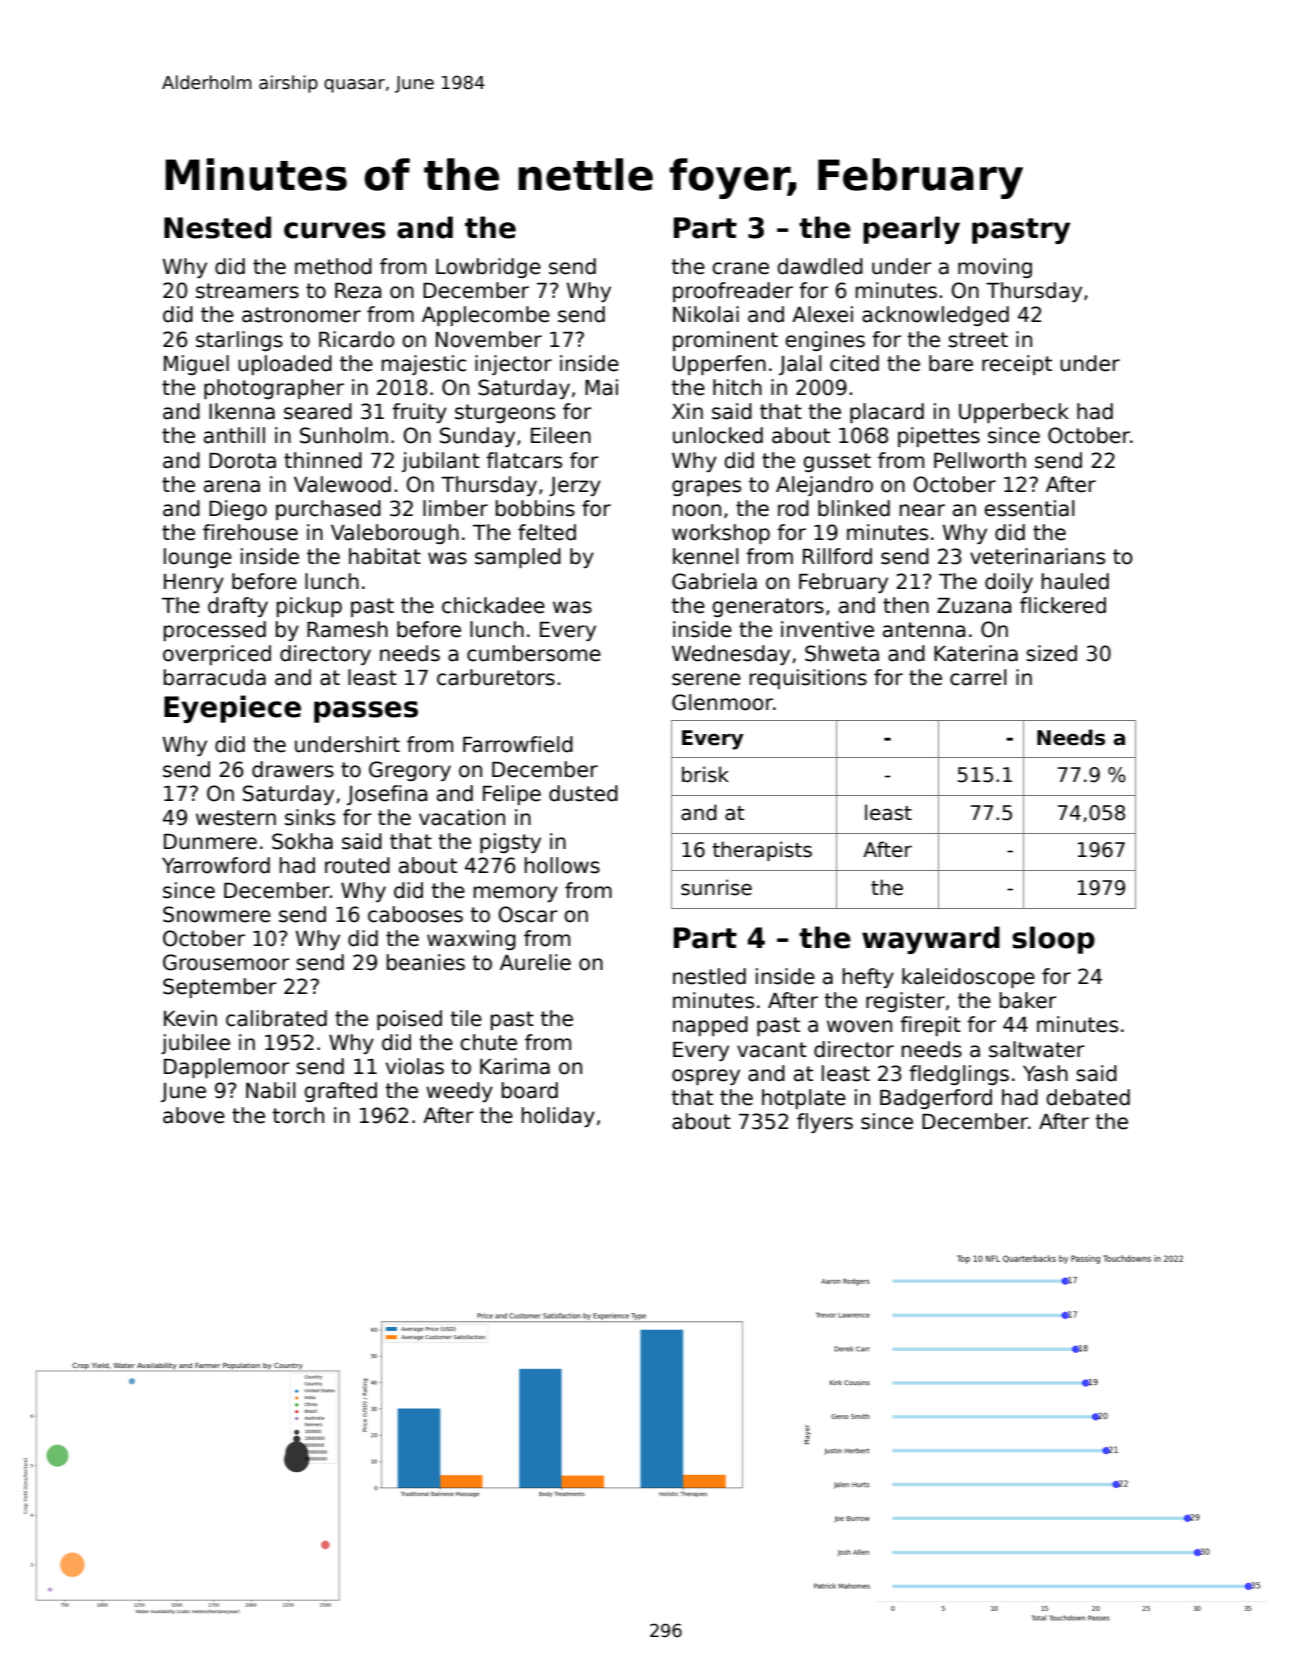  I want to click on moving, so click(995, 268).
